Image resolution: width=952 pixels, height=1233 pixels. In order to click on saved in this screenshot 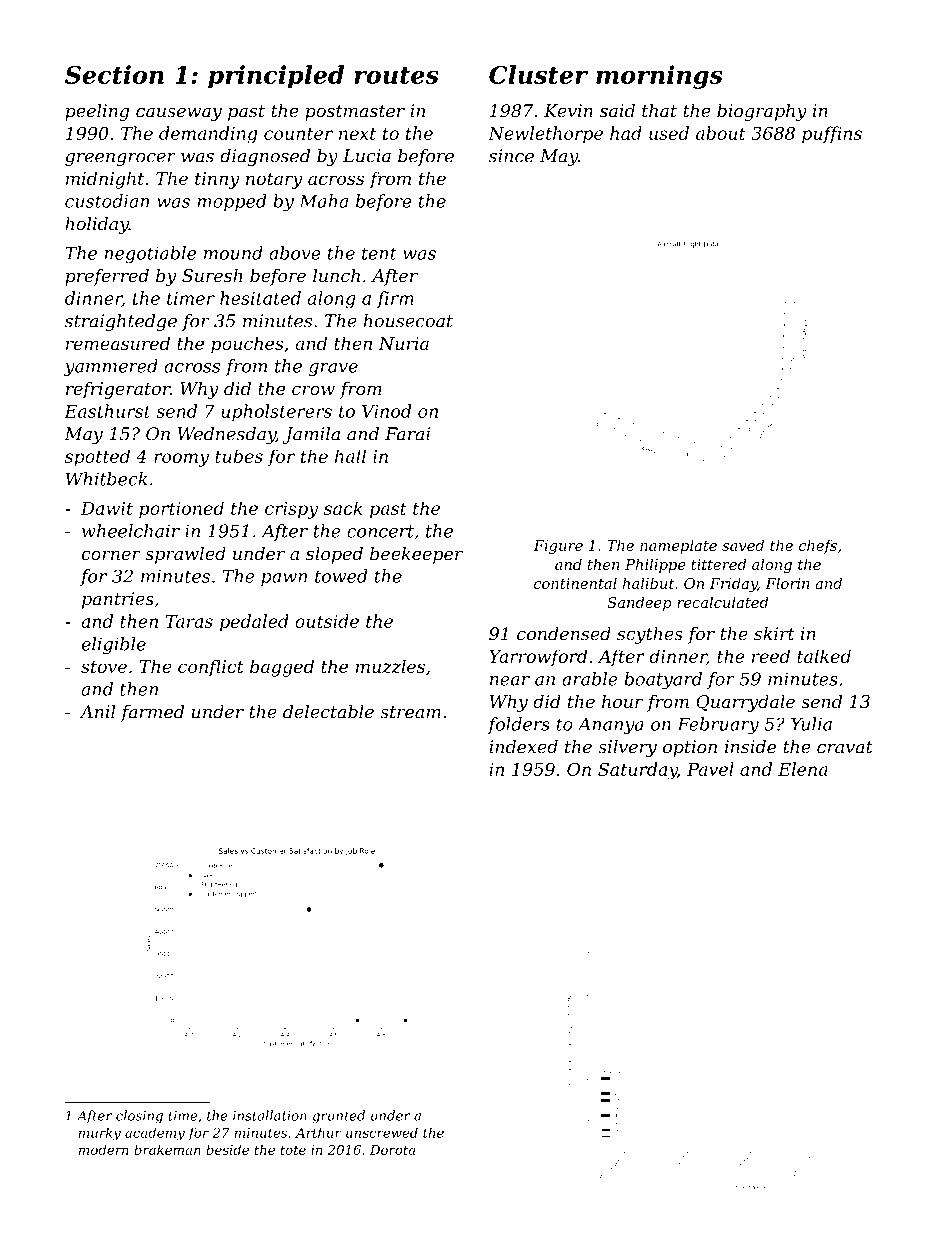, I will do `click(743, 545)`.
